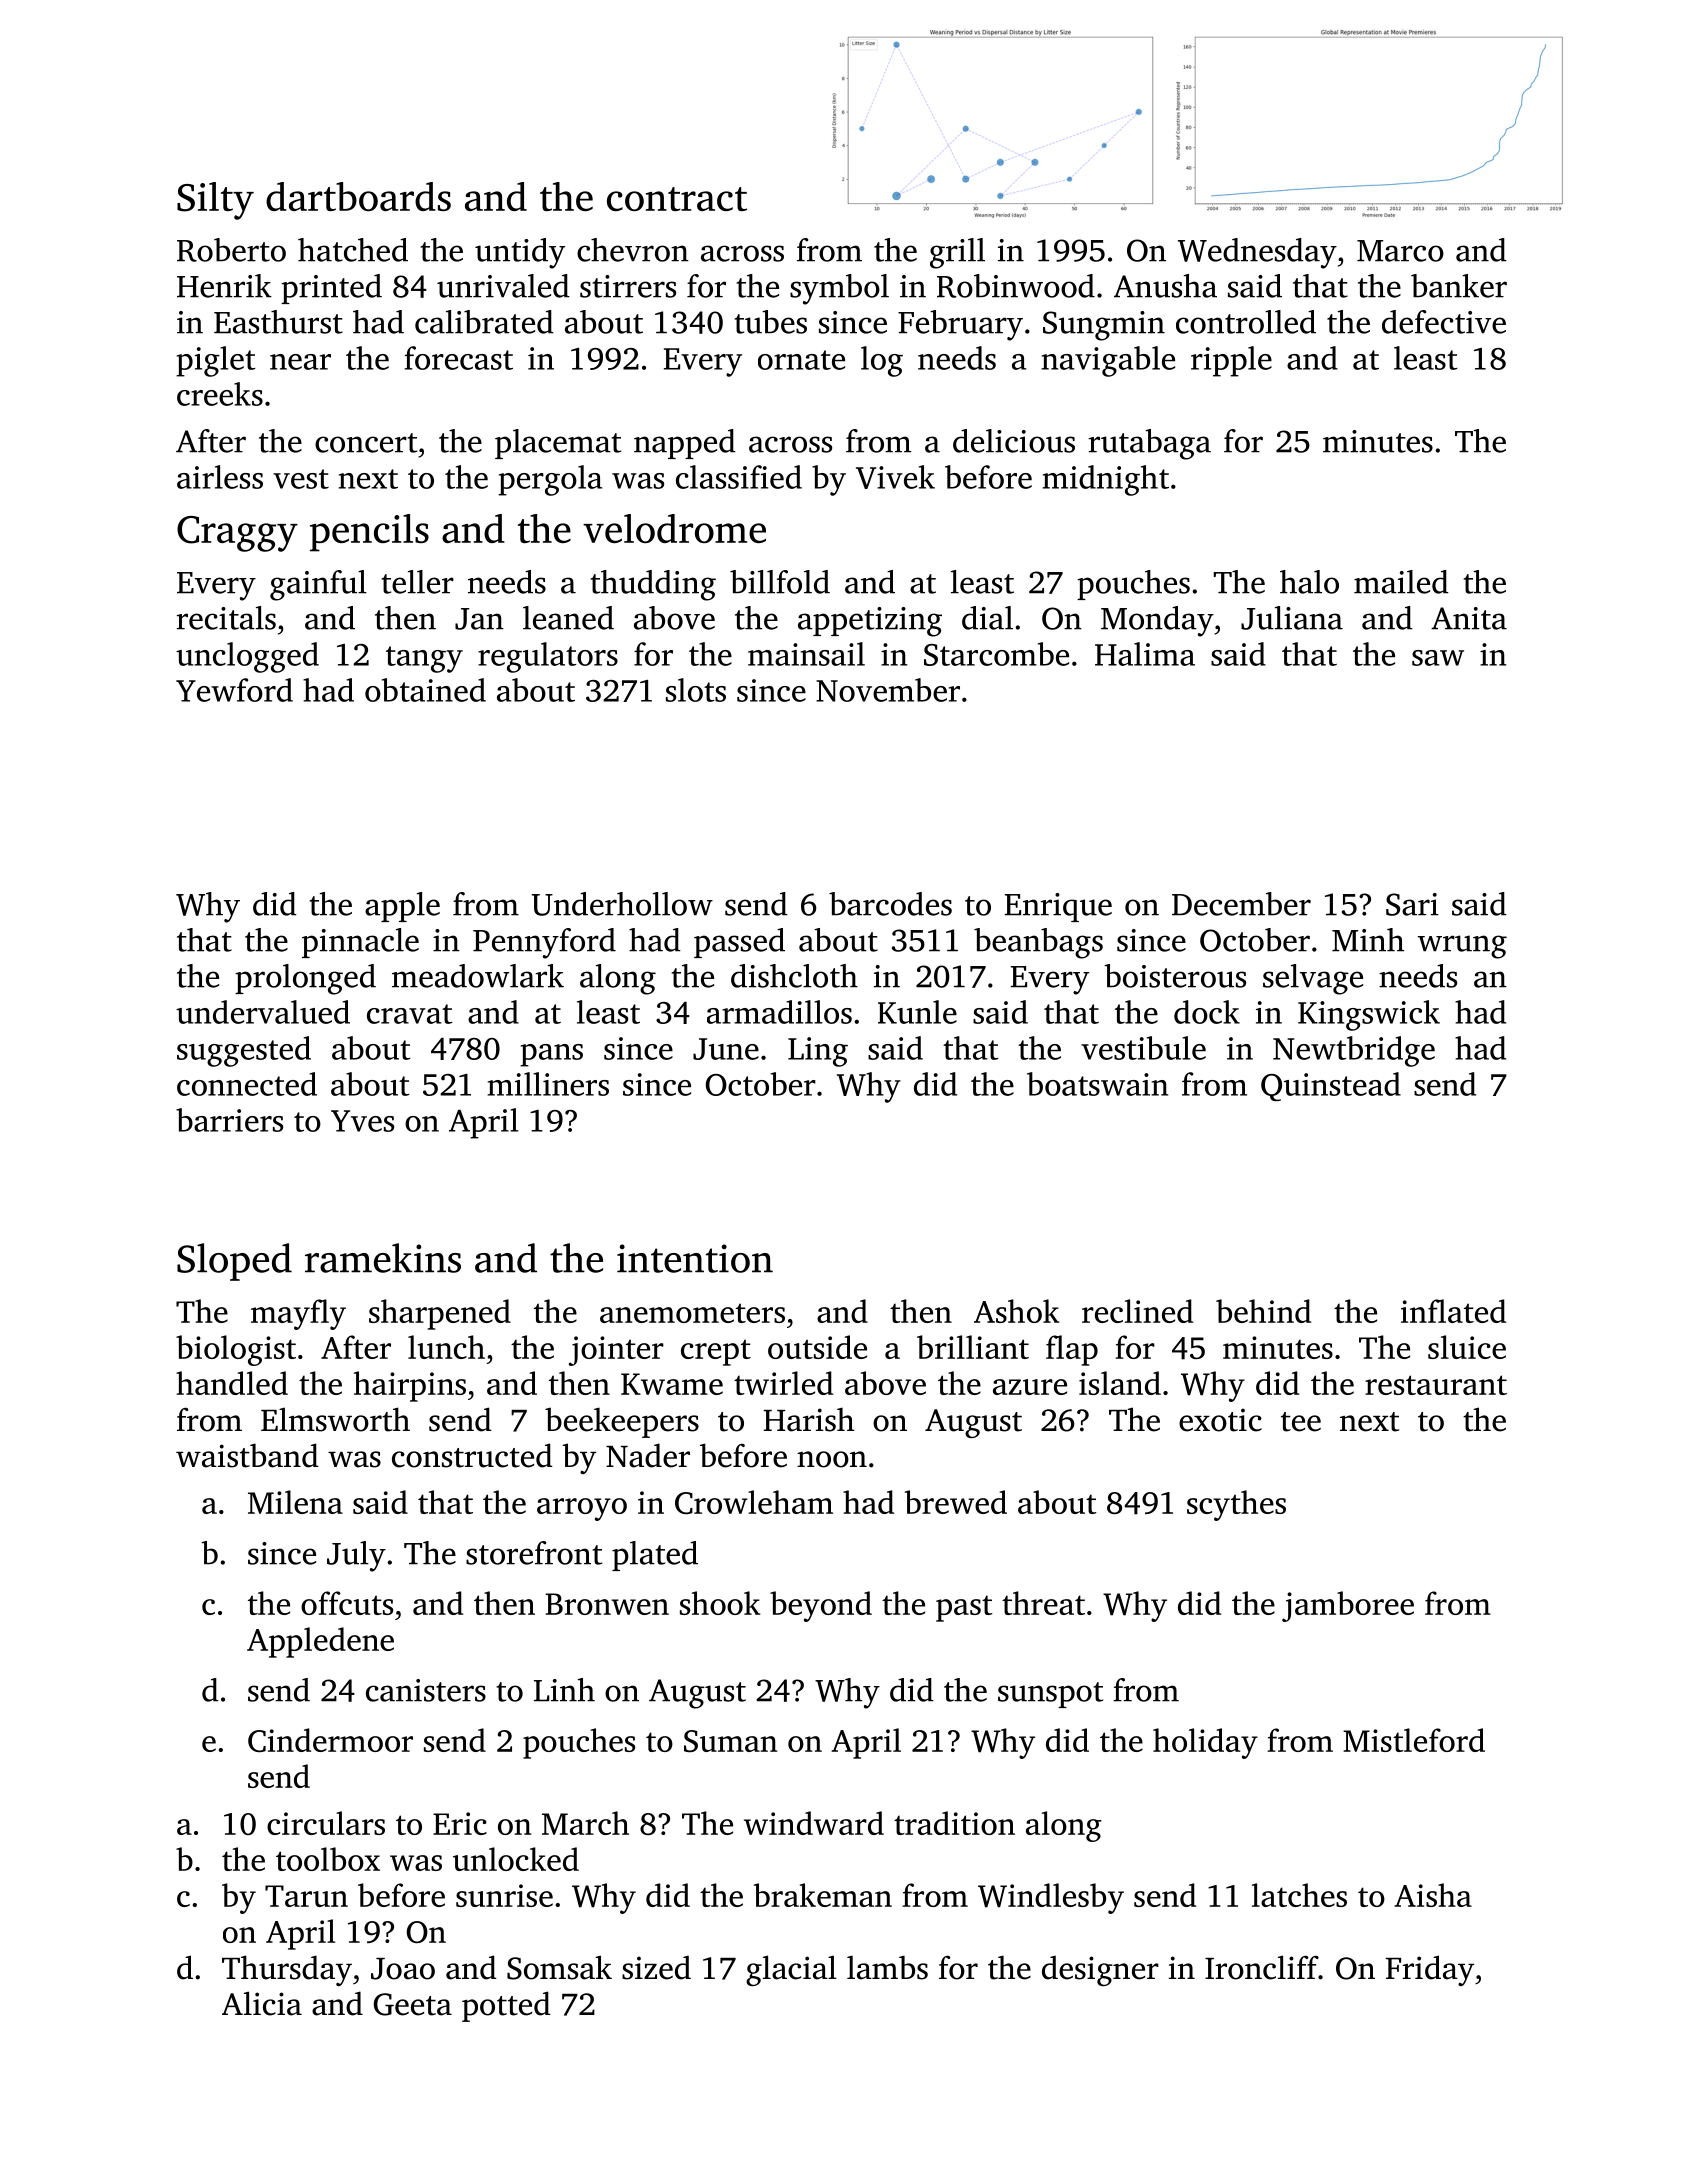  I want to click on designer, so click(1100, 1970).
